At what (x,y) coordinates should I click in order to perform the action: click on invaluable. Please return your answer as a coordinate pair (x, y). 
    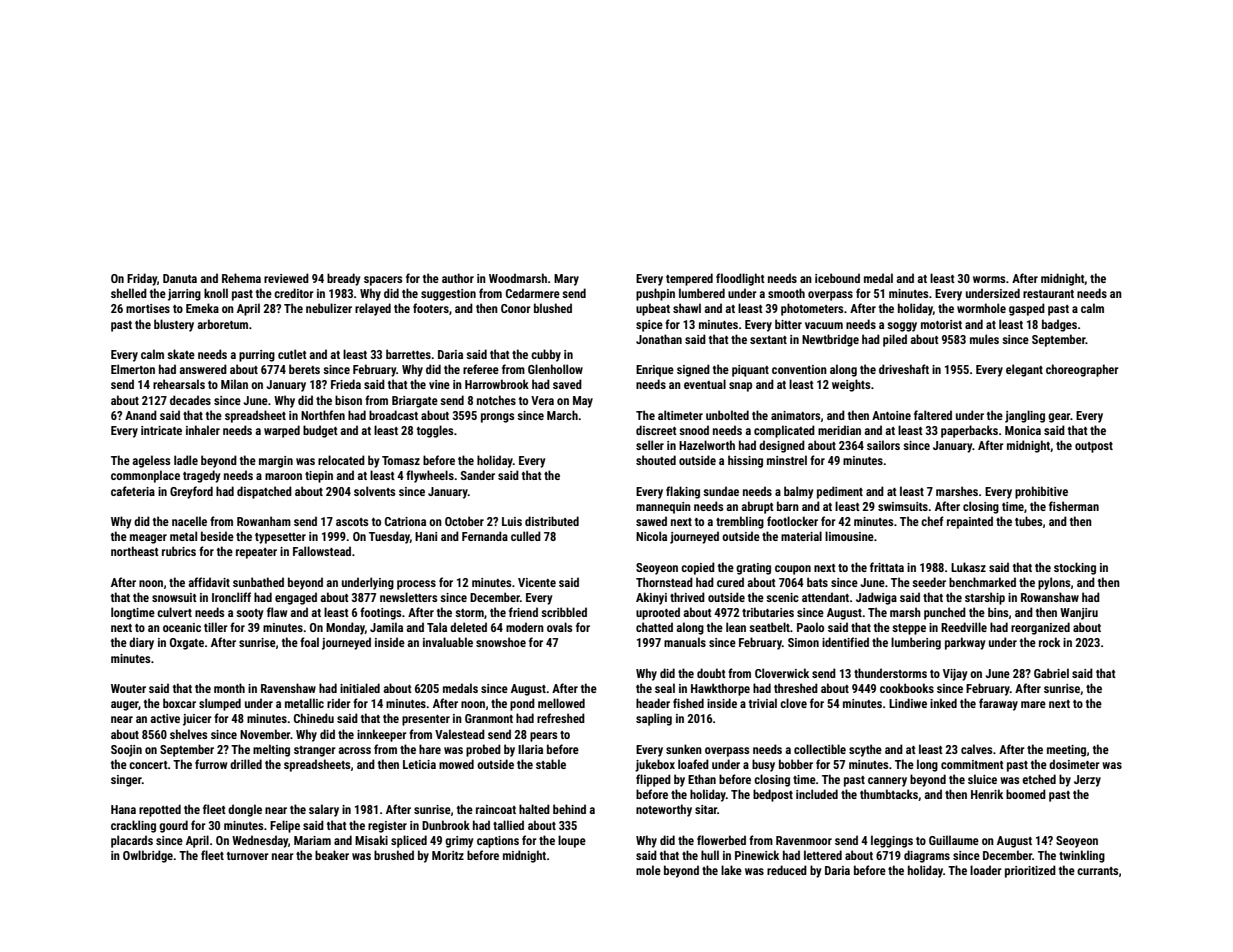
    Looking at the image, I should click on (448, 642).
